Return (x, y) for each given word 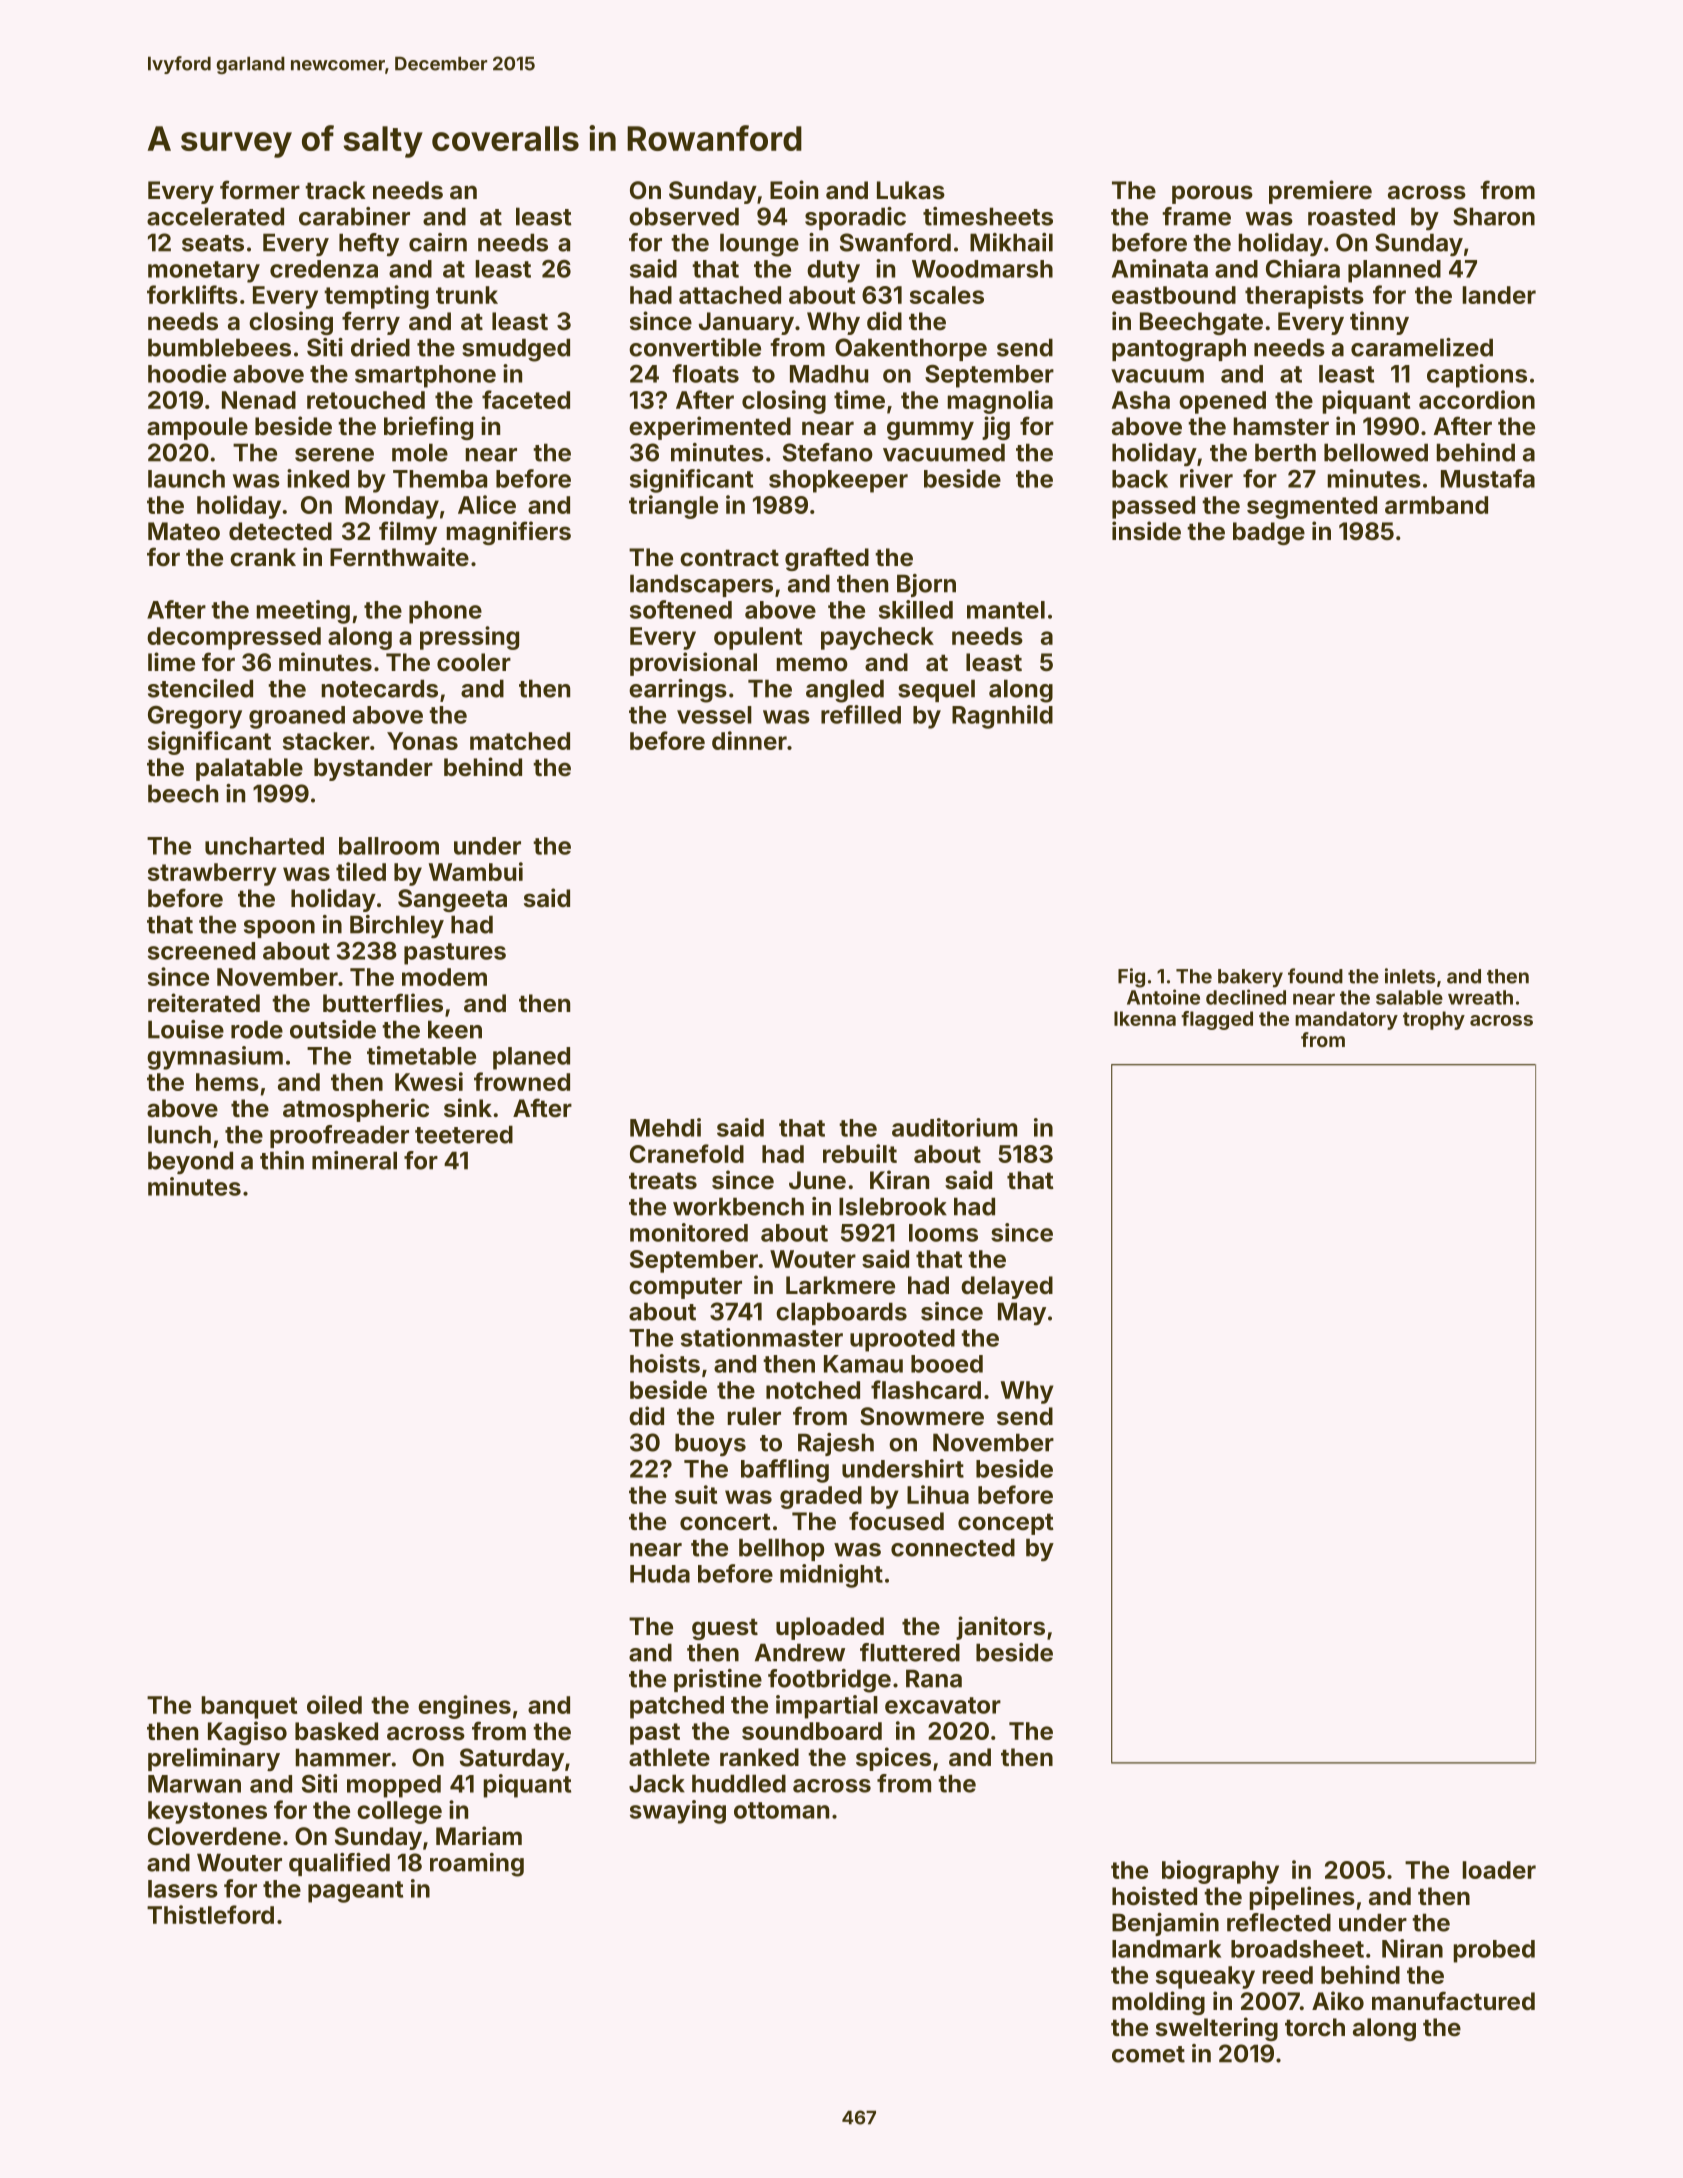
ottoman (781, 1810)
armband (1436, 505)
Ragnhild (1002, 717)
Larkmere (840, 1285)
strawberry (212, 874)
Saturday (512, 1759)
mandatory (1346, 1020)
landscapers (701, 585)
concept (1006, 1524)
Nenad (259, 400)
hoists (665, 1363)
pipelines (1302, 1898)
